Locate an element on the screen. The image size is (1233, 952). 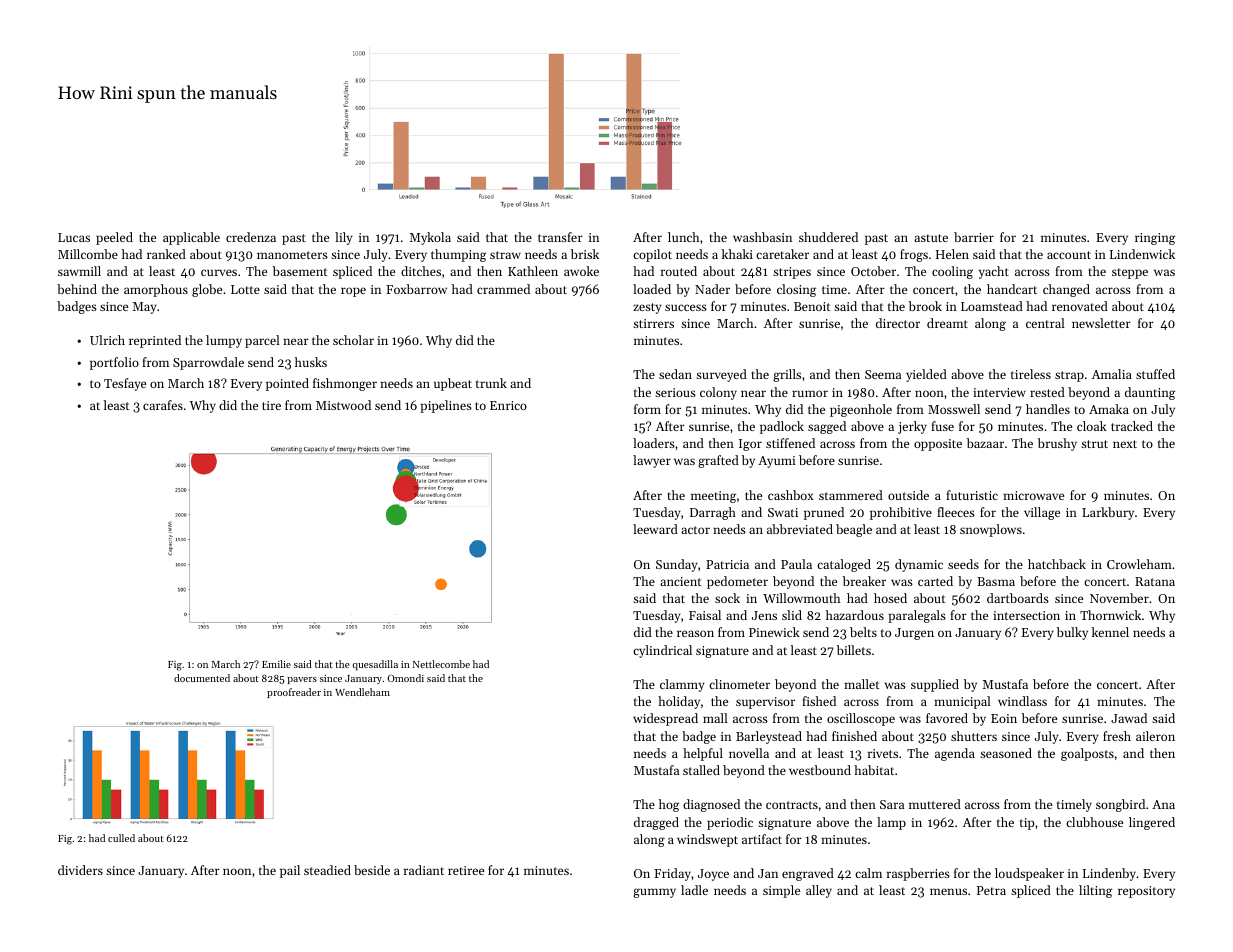
carafes is located at coordinates (163, 405).
